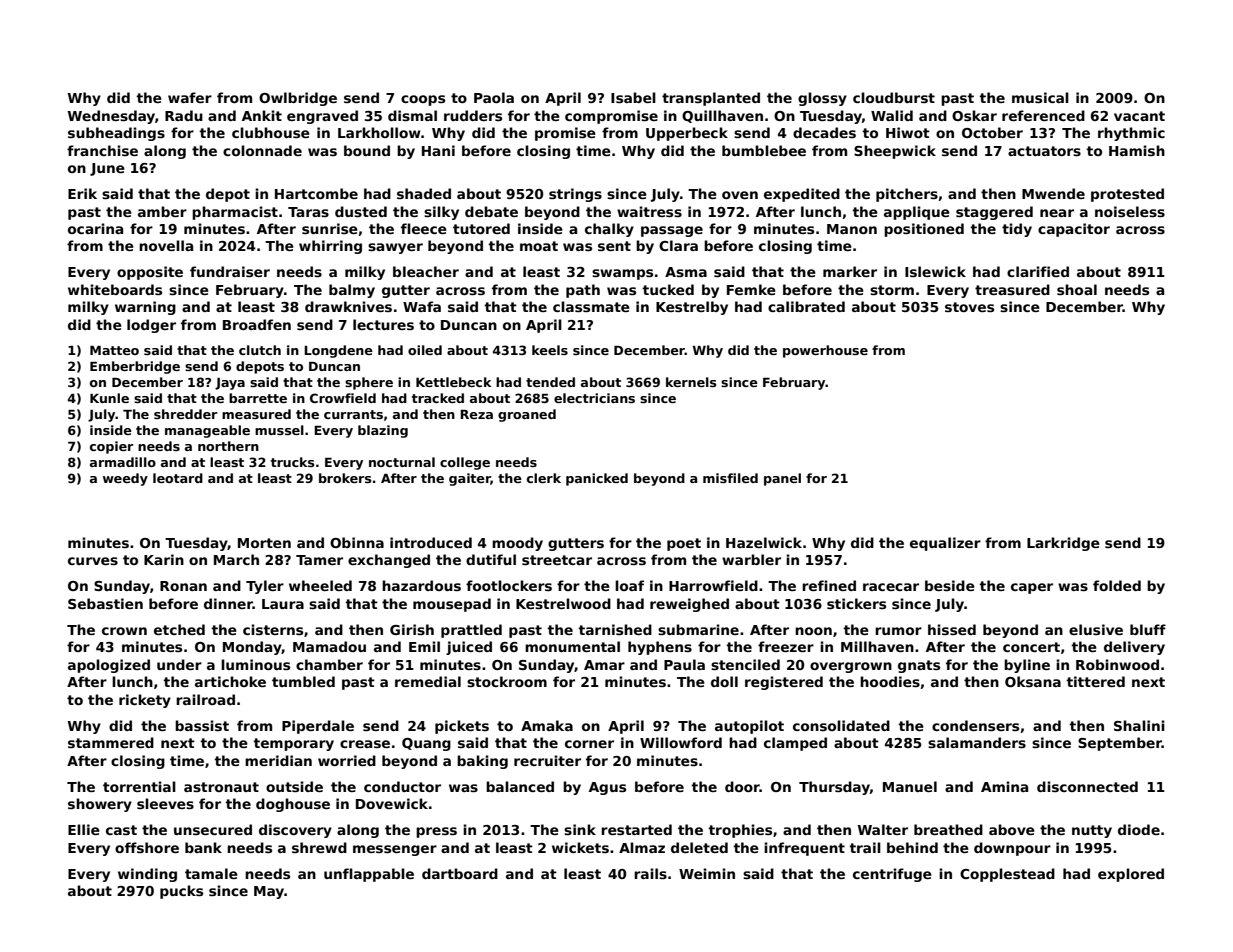  What do you see at coordinates (264, 543) in the image?
I see `Morten` at bounding box center [264, 543].
